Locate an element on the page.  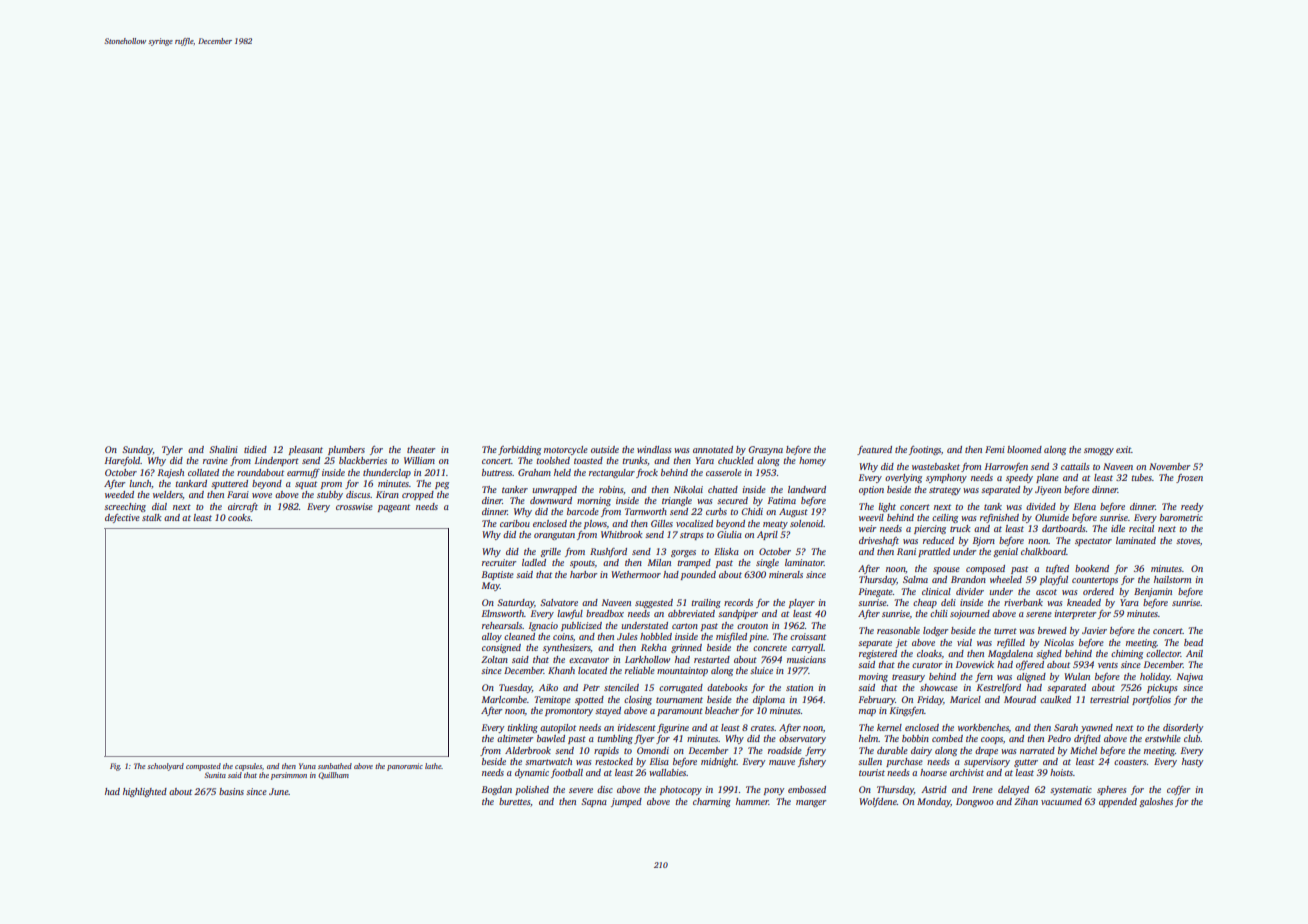
annotated is located at coordinates (713, 449).
